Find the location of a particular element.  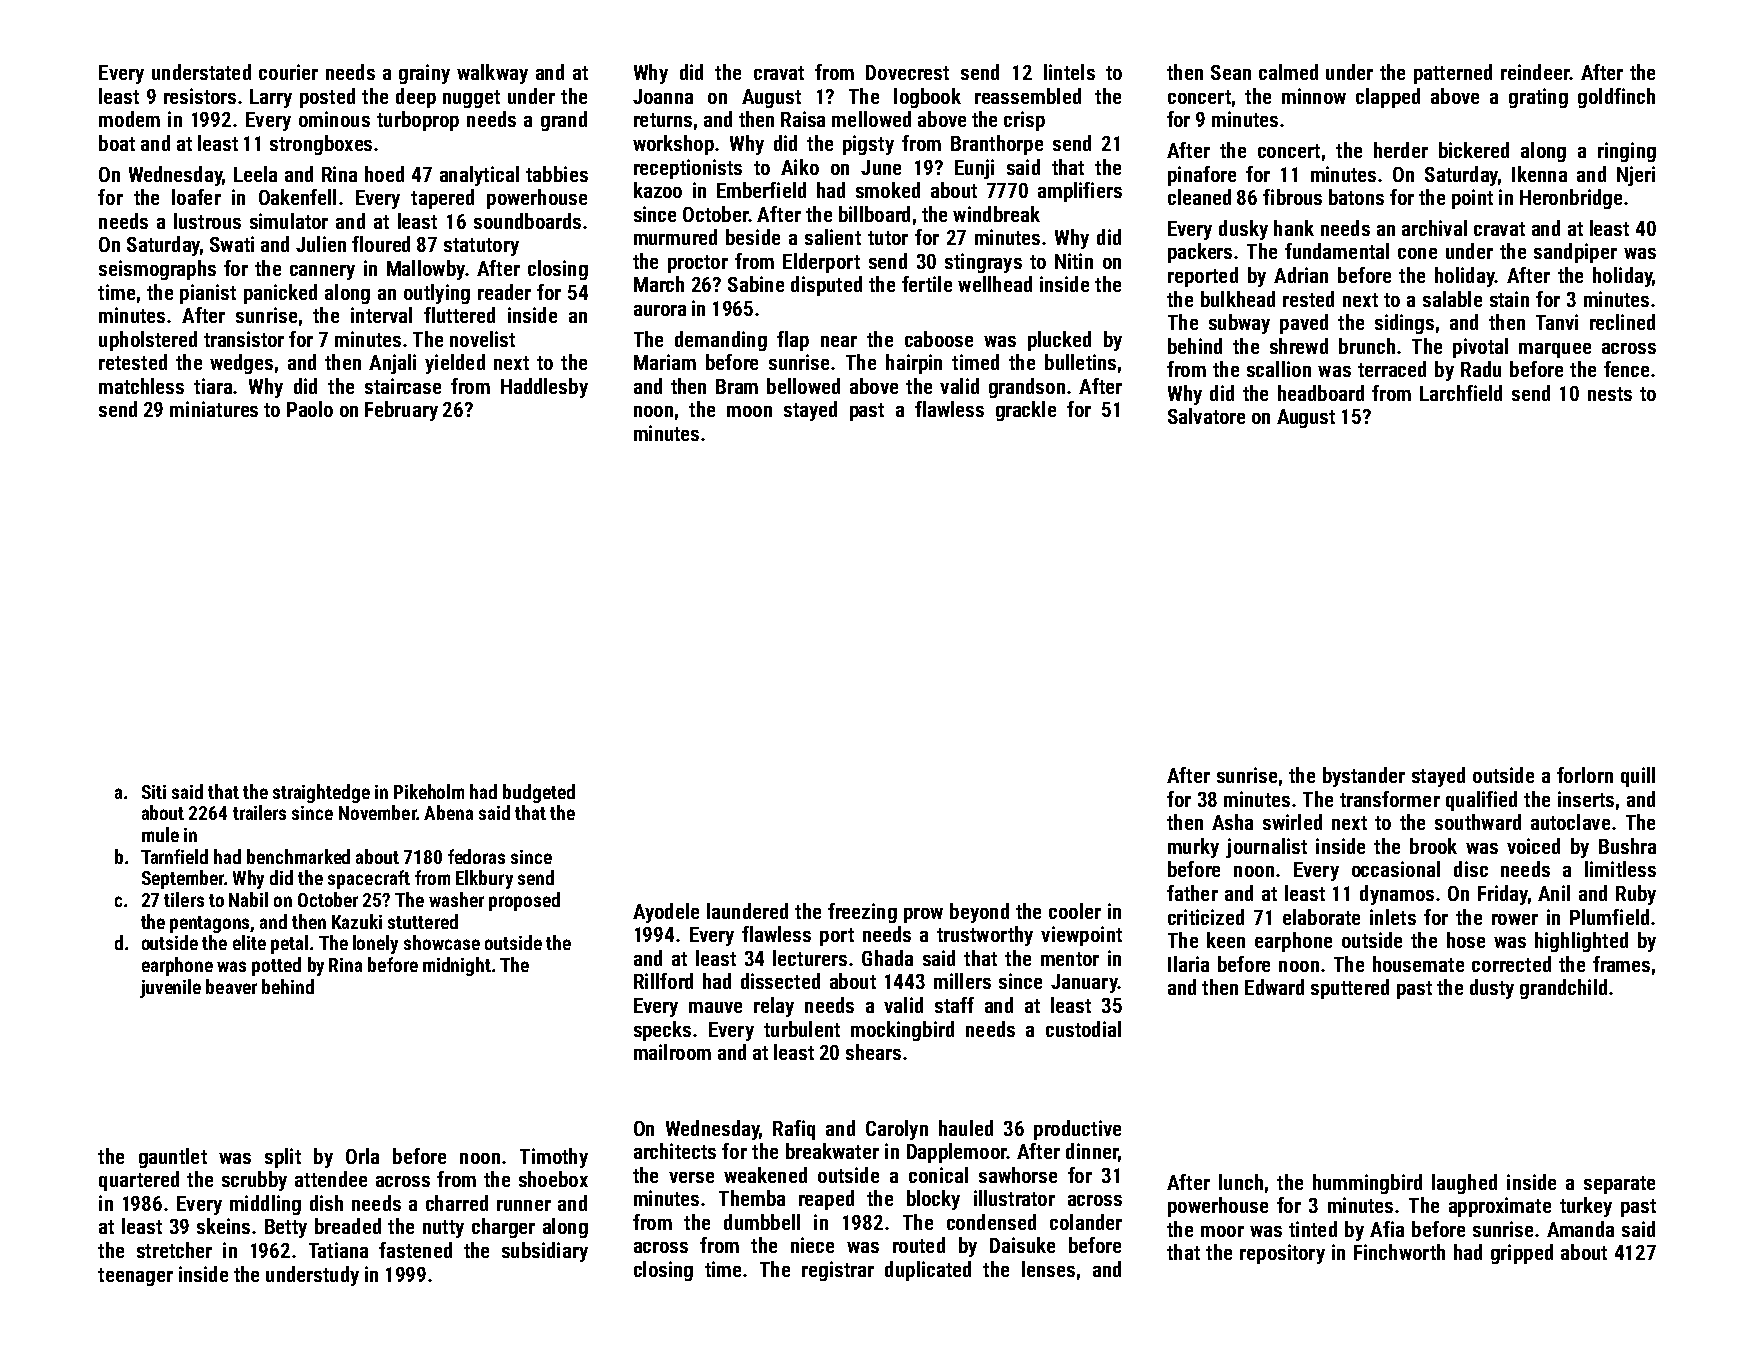

lintels is located at coordinates (1069, 72).
